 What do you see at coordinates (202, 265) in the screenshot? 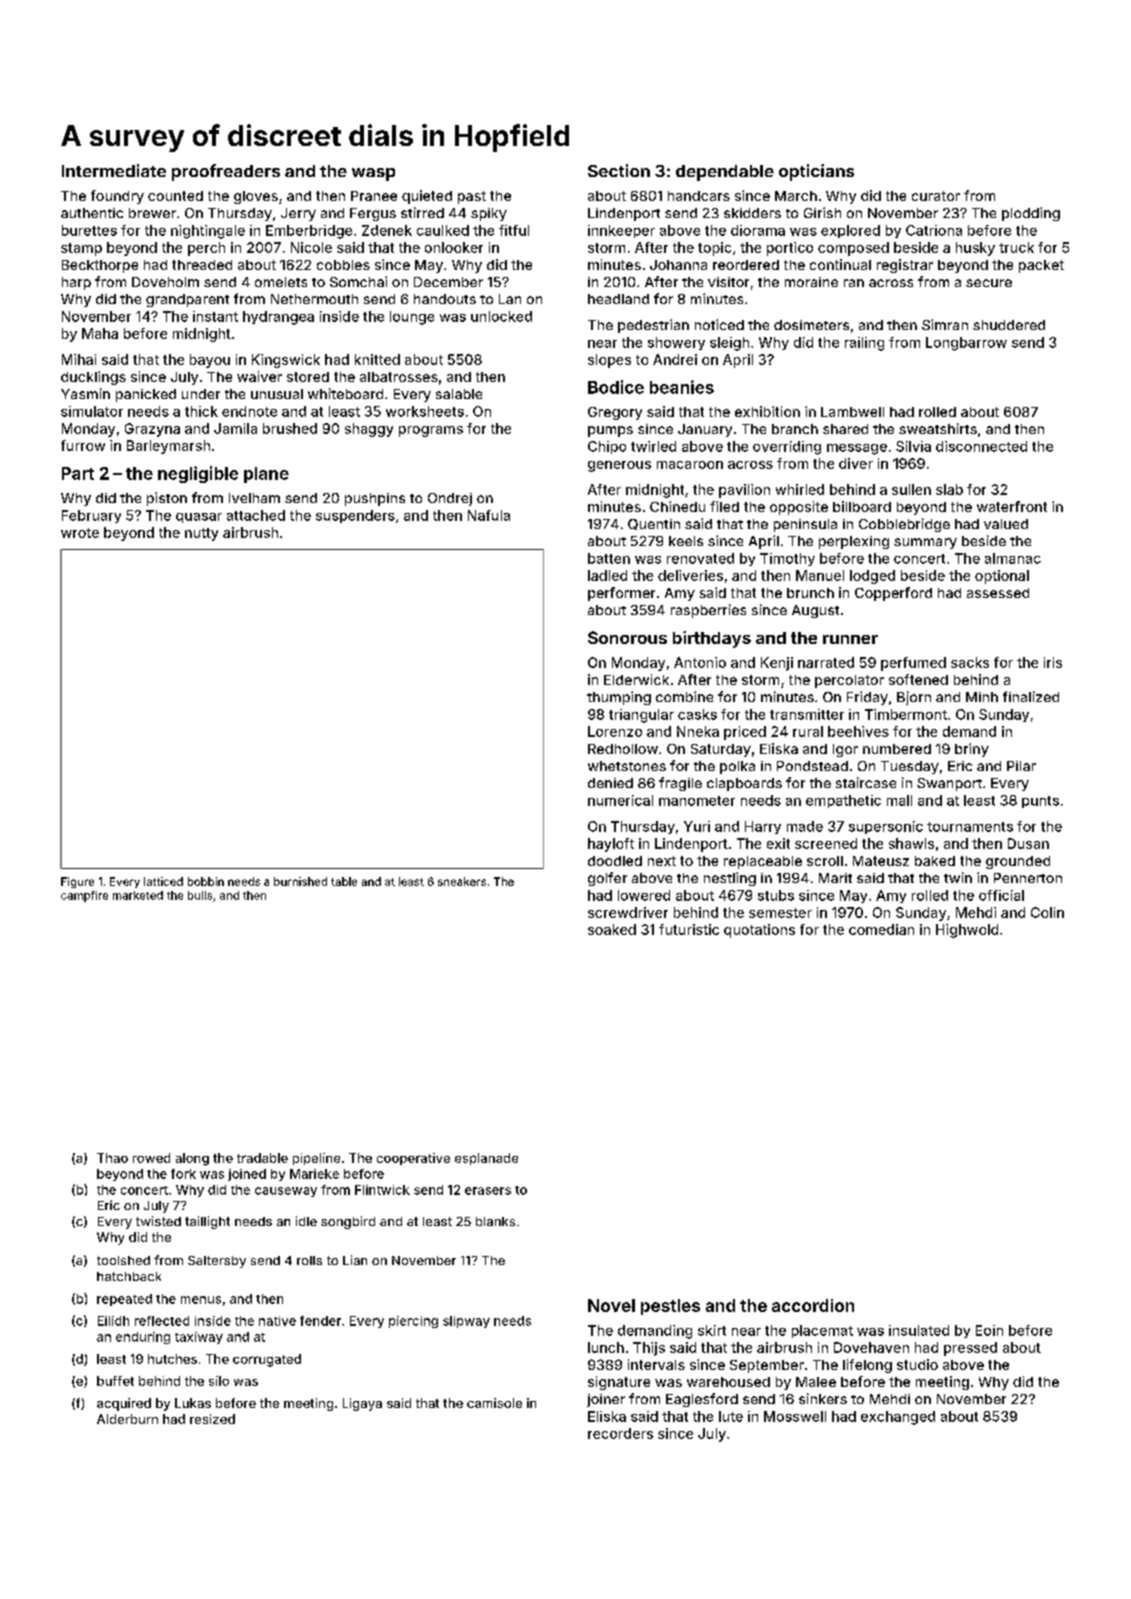
I see `threaded` at bounding box center [202, 265].
